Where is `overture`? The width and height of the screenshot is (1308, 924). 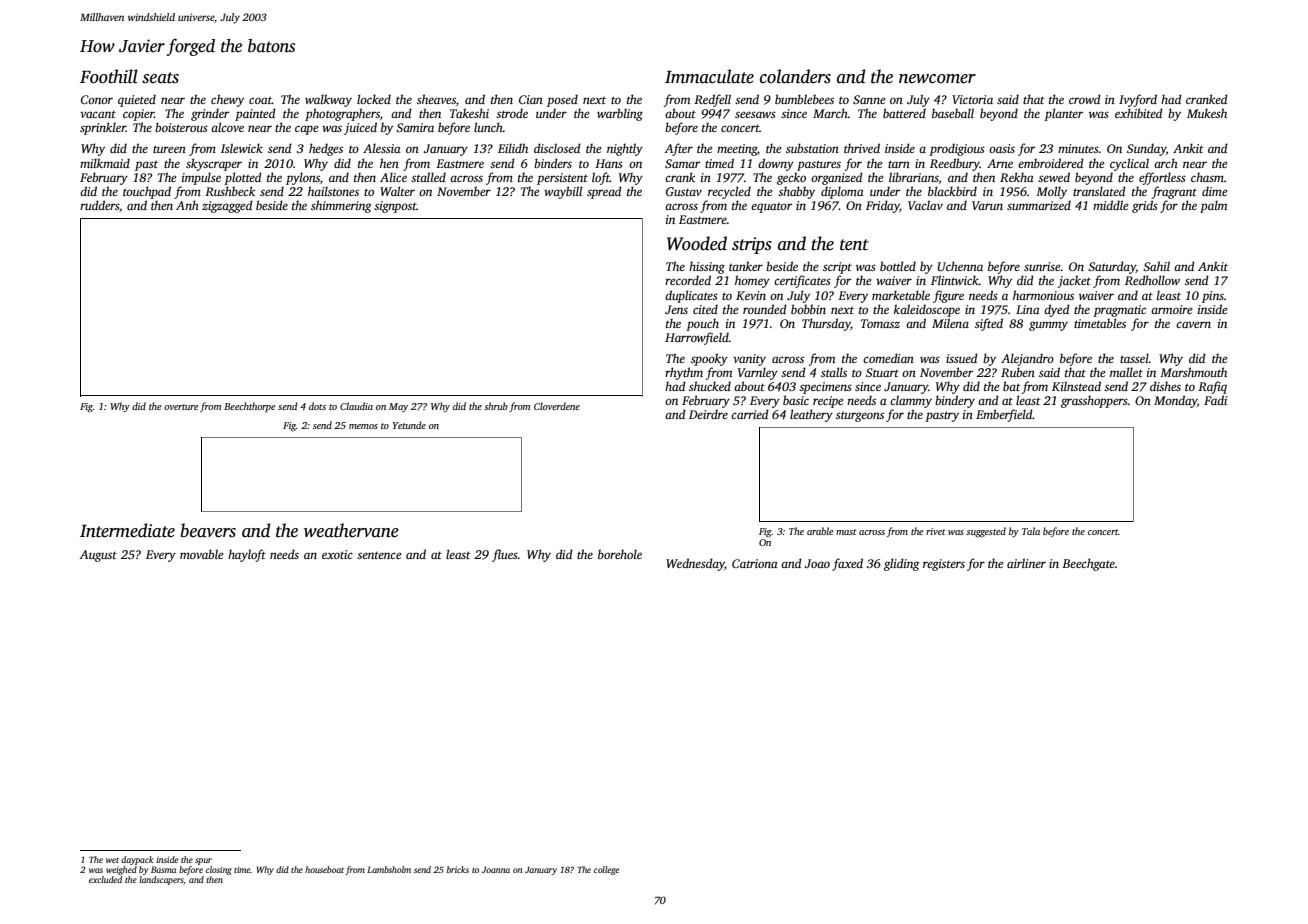
overture is located at coordinates (181, 407).
